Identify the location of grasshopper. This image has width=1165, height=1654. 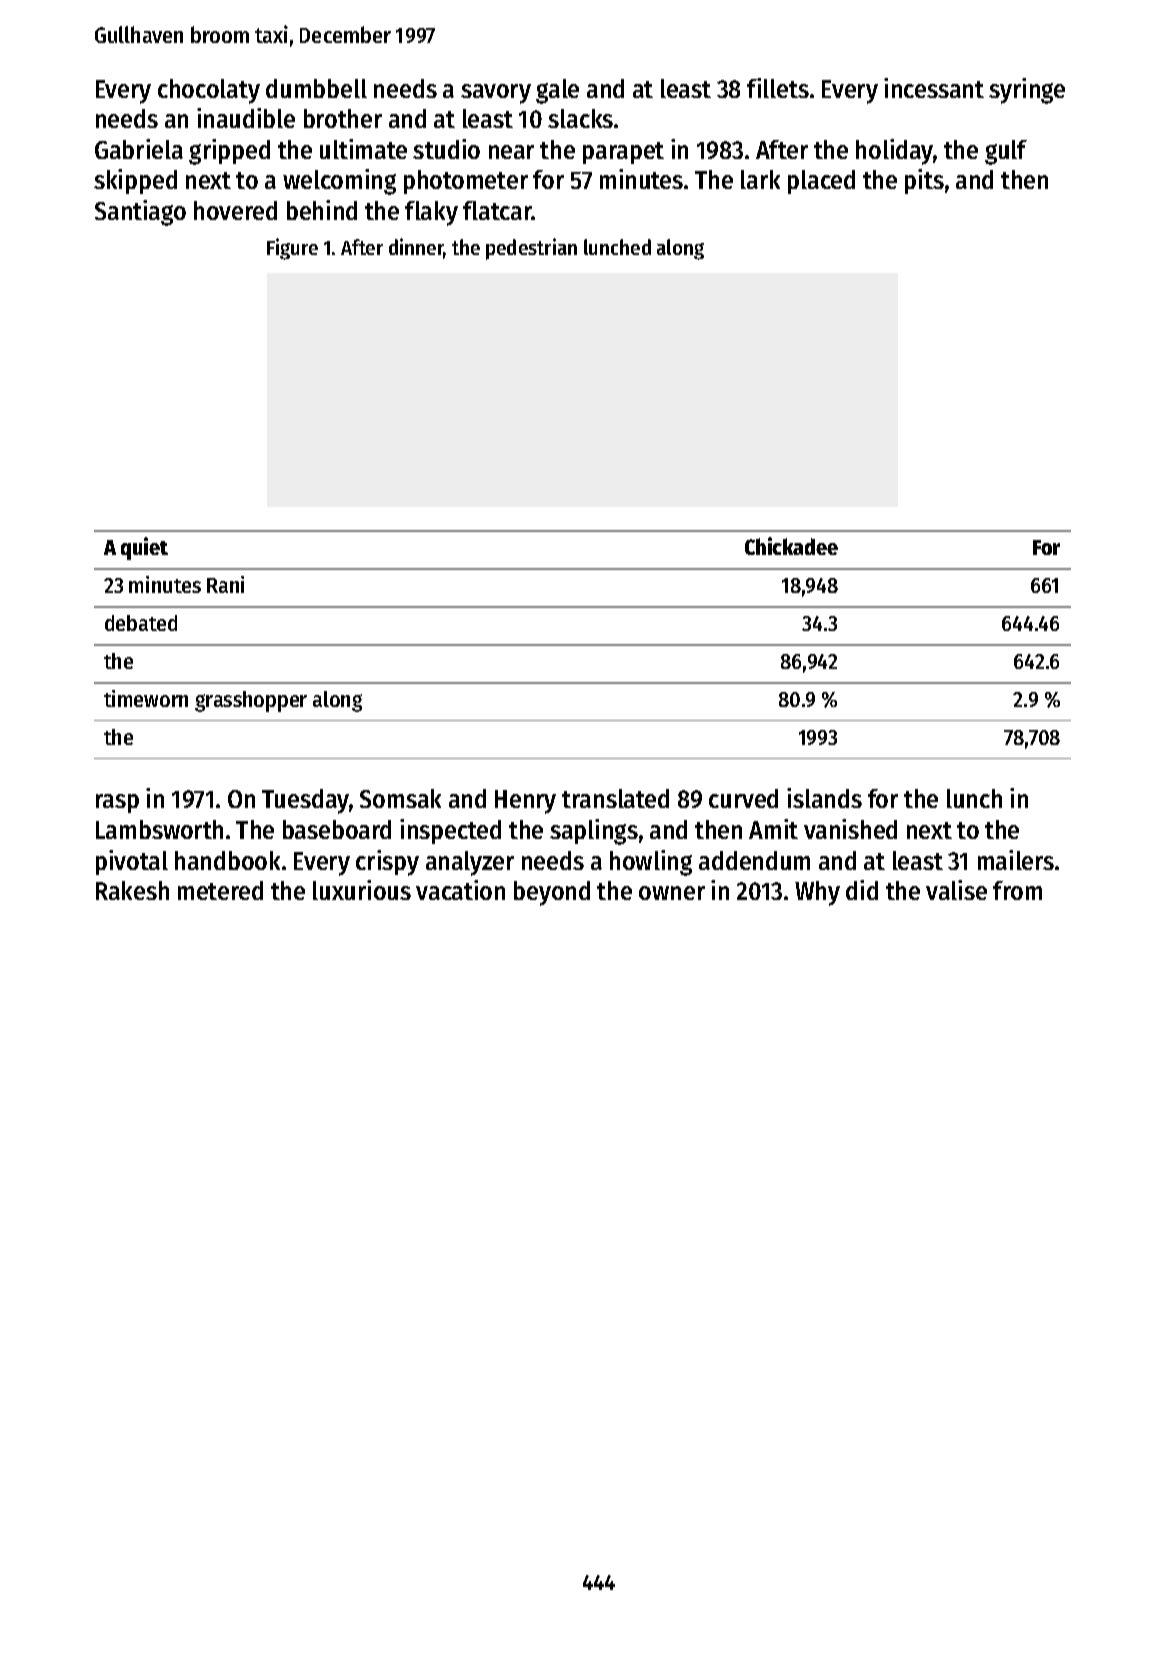
(251, 701).
